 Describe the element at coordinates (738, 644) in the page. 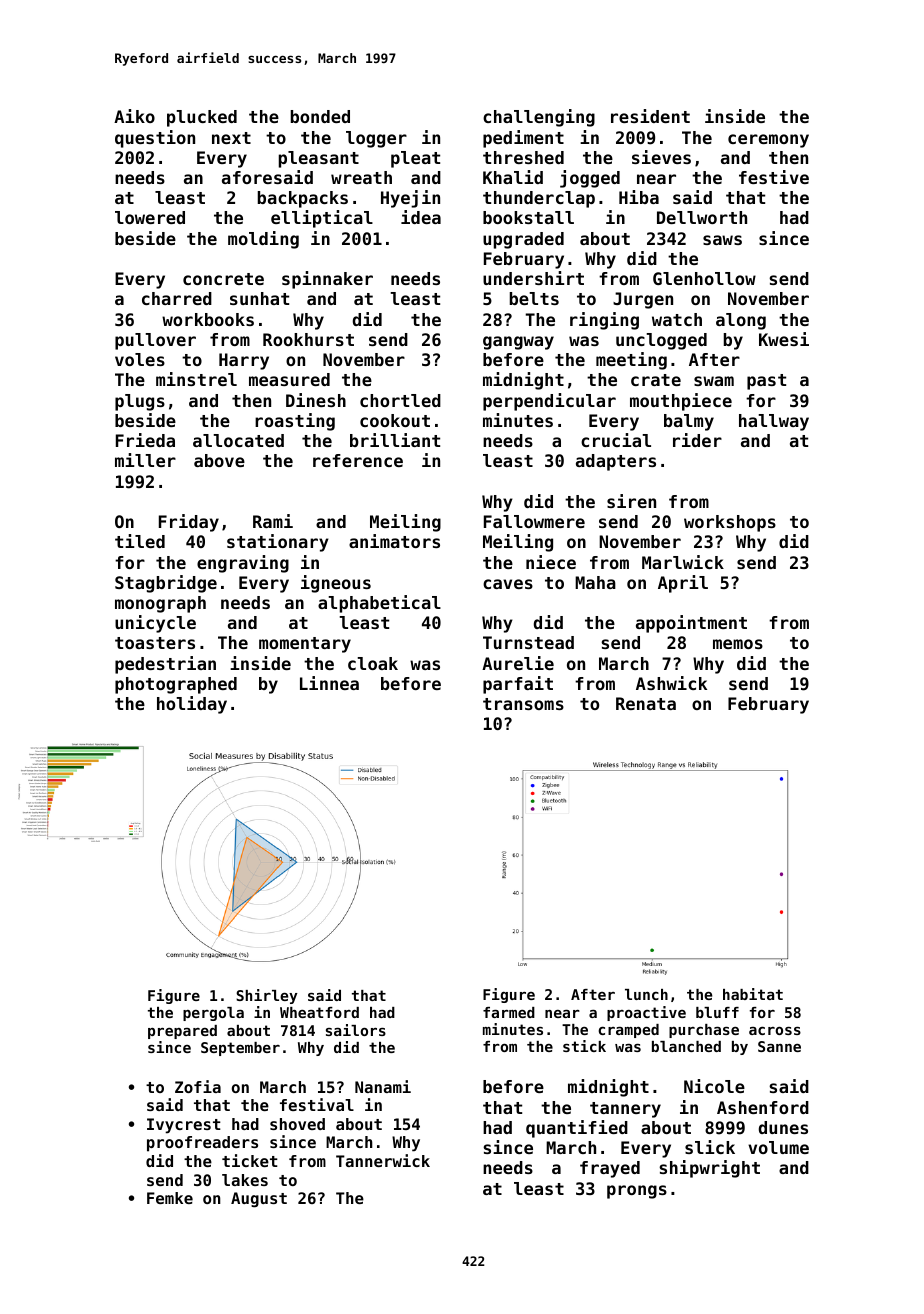

I see `memos` at that location.
